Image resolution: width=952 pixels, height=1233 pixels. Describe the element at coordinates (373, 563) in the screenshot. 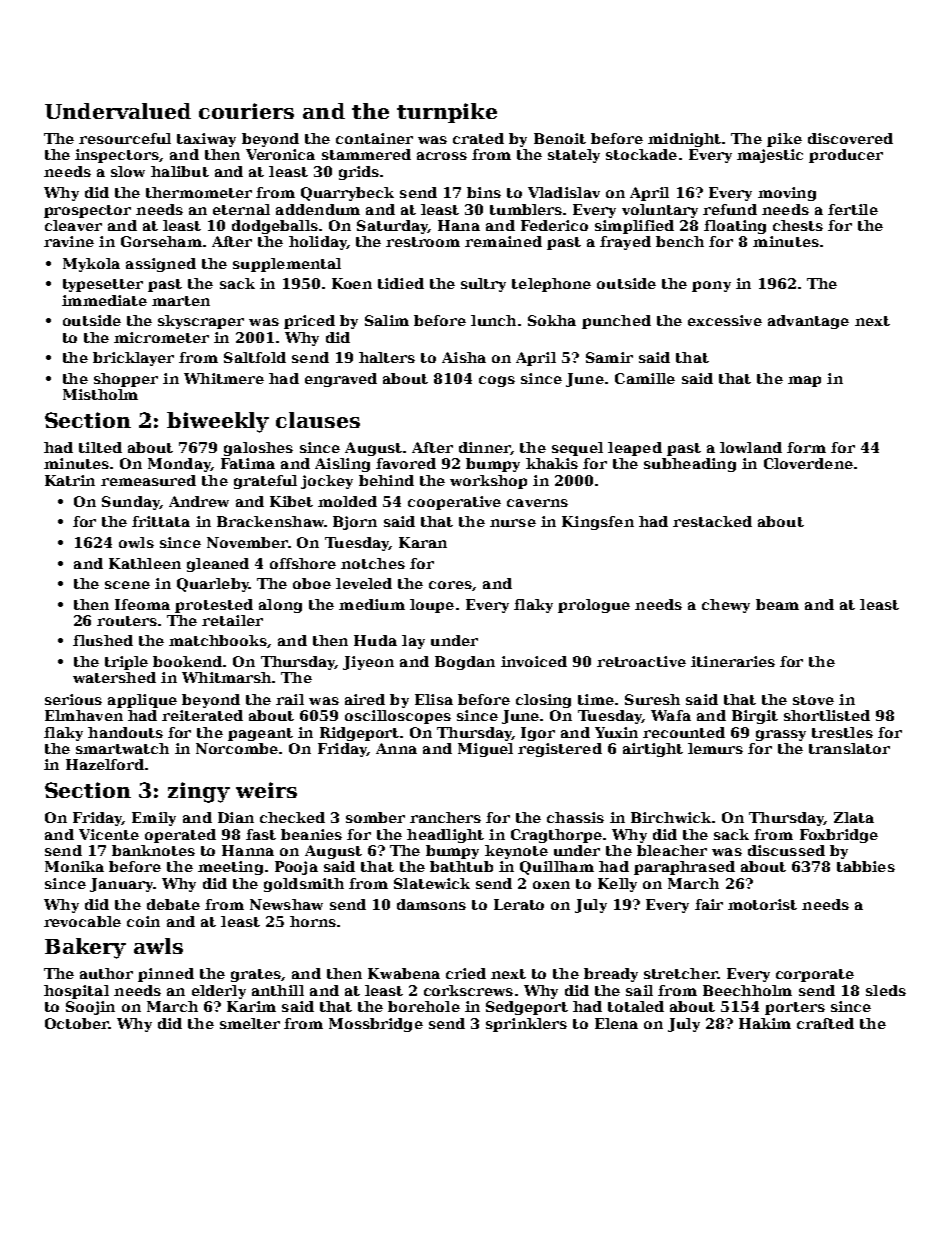

I see `notches` at that location.
